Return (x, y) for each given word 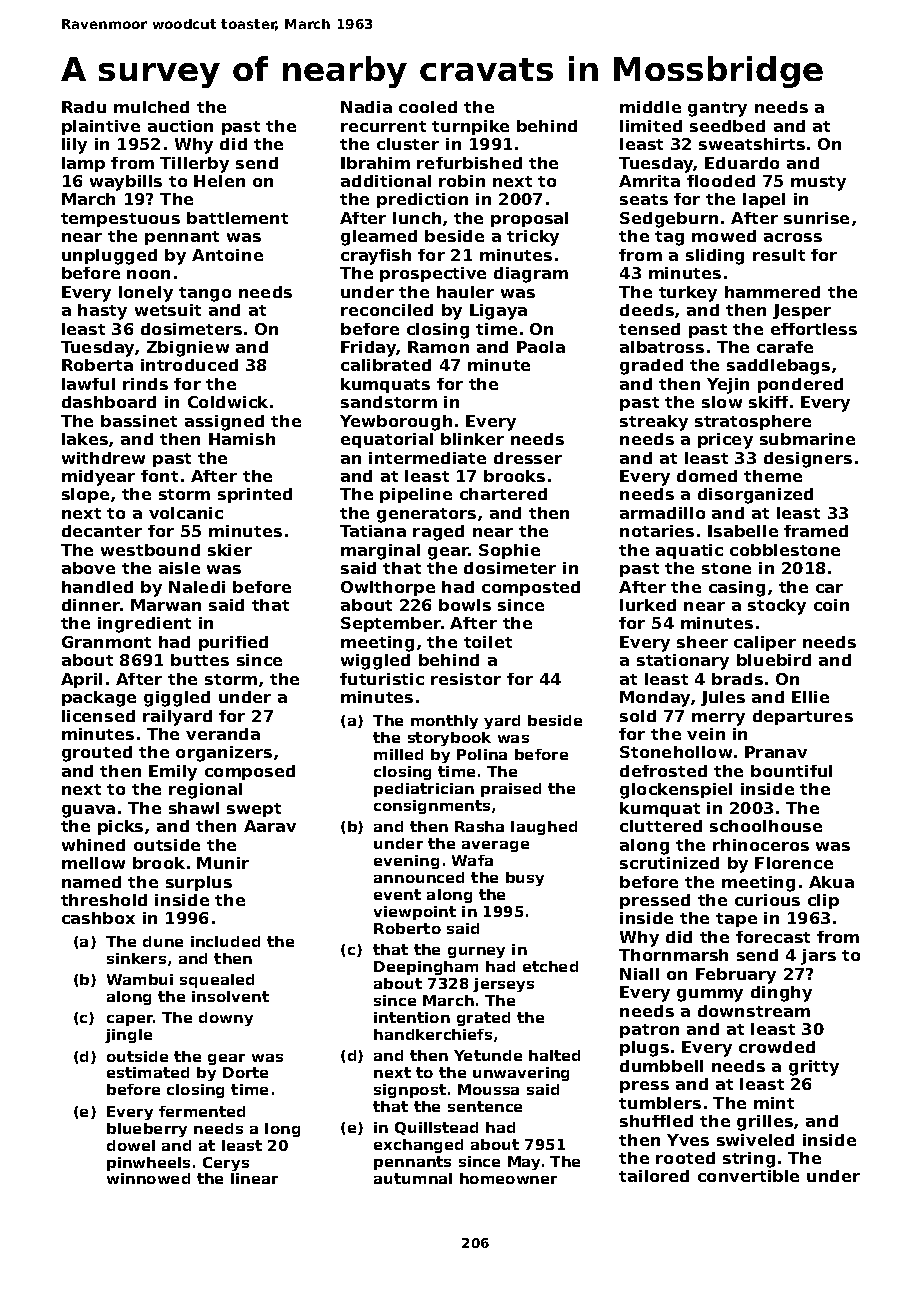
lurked (648, 605)
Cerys (226, 1164)
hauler (465, 292)
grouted (97, 754)
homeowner (508, 1178)
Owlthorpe (388, 588)
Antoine (227, 255)
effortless (814, 329)
